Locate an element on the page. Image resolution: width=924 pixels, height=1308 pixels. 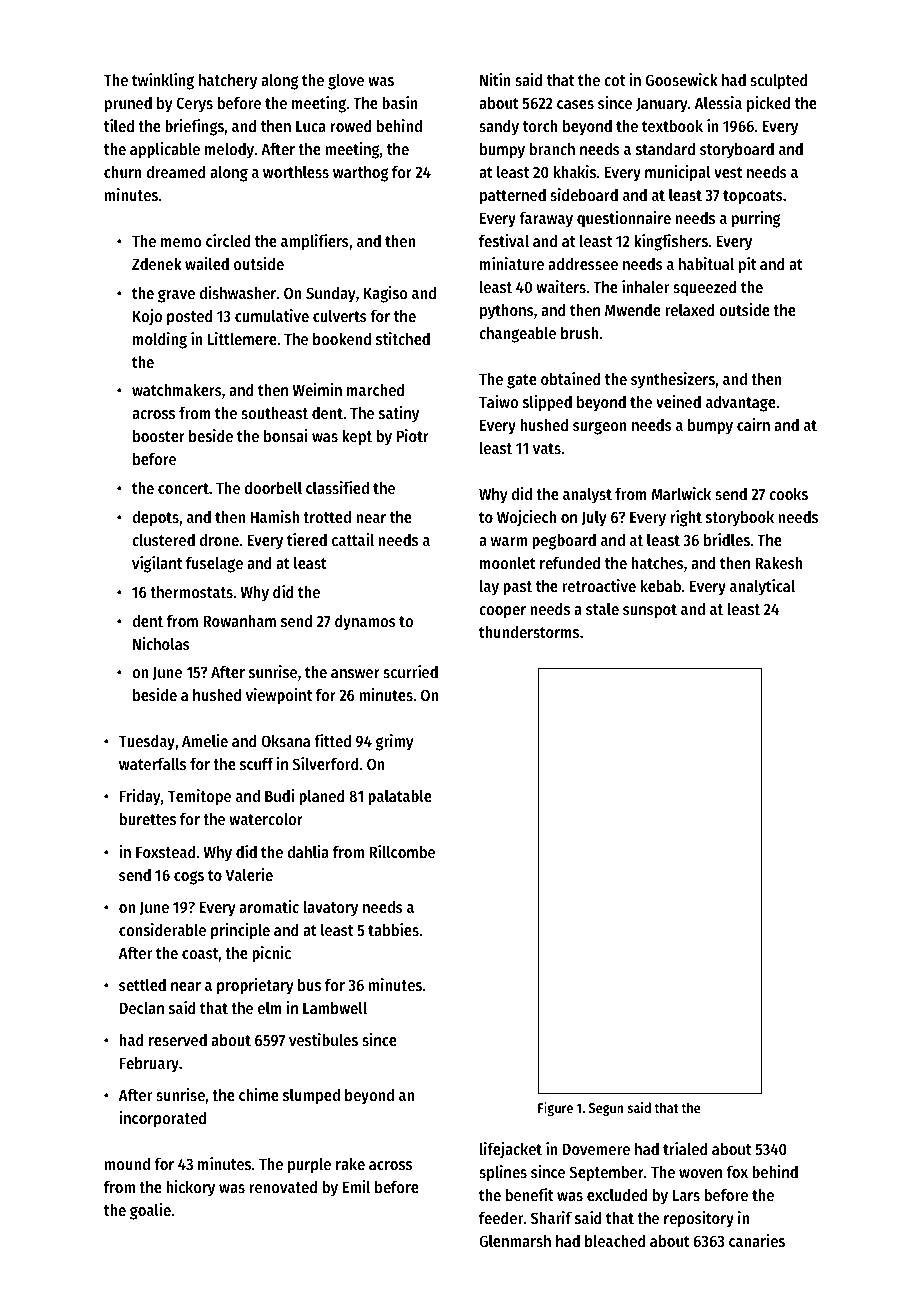
hatchery is located at coordinates (228, 82).
